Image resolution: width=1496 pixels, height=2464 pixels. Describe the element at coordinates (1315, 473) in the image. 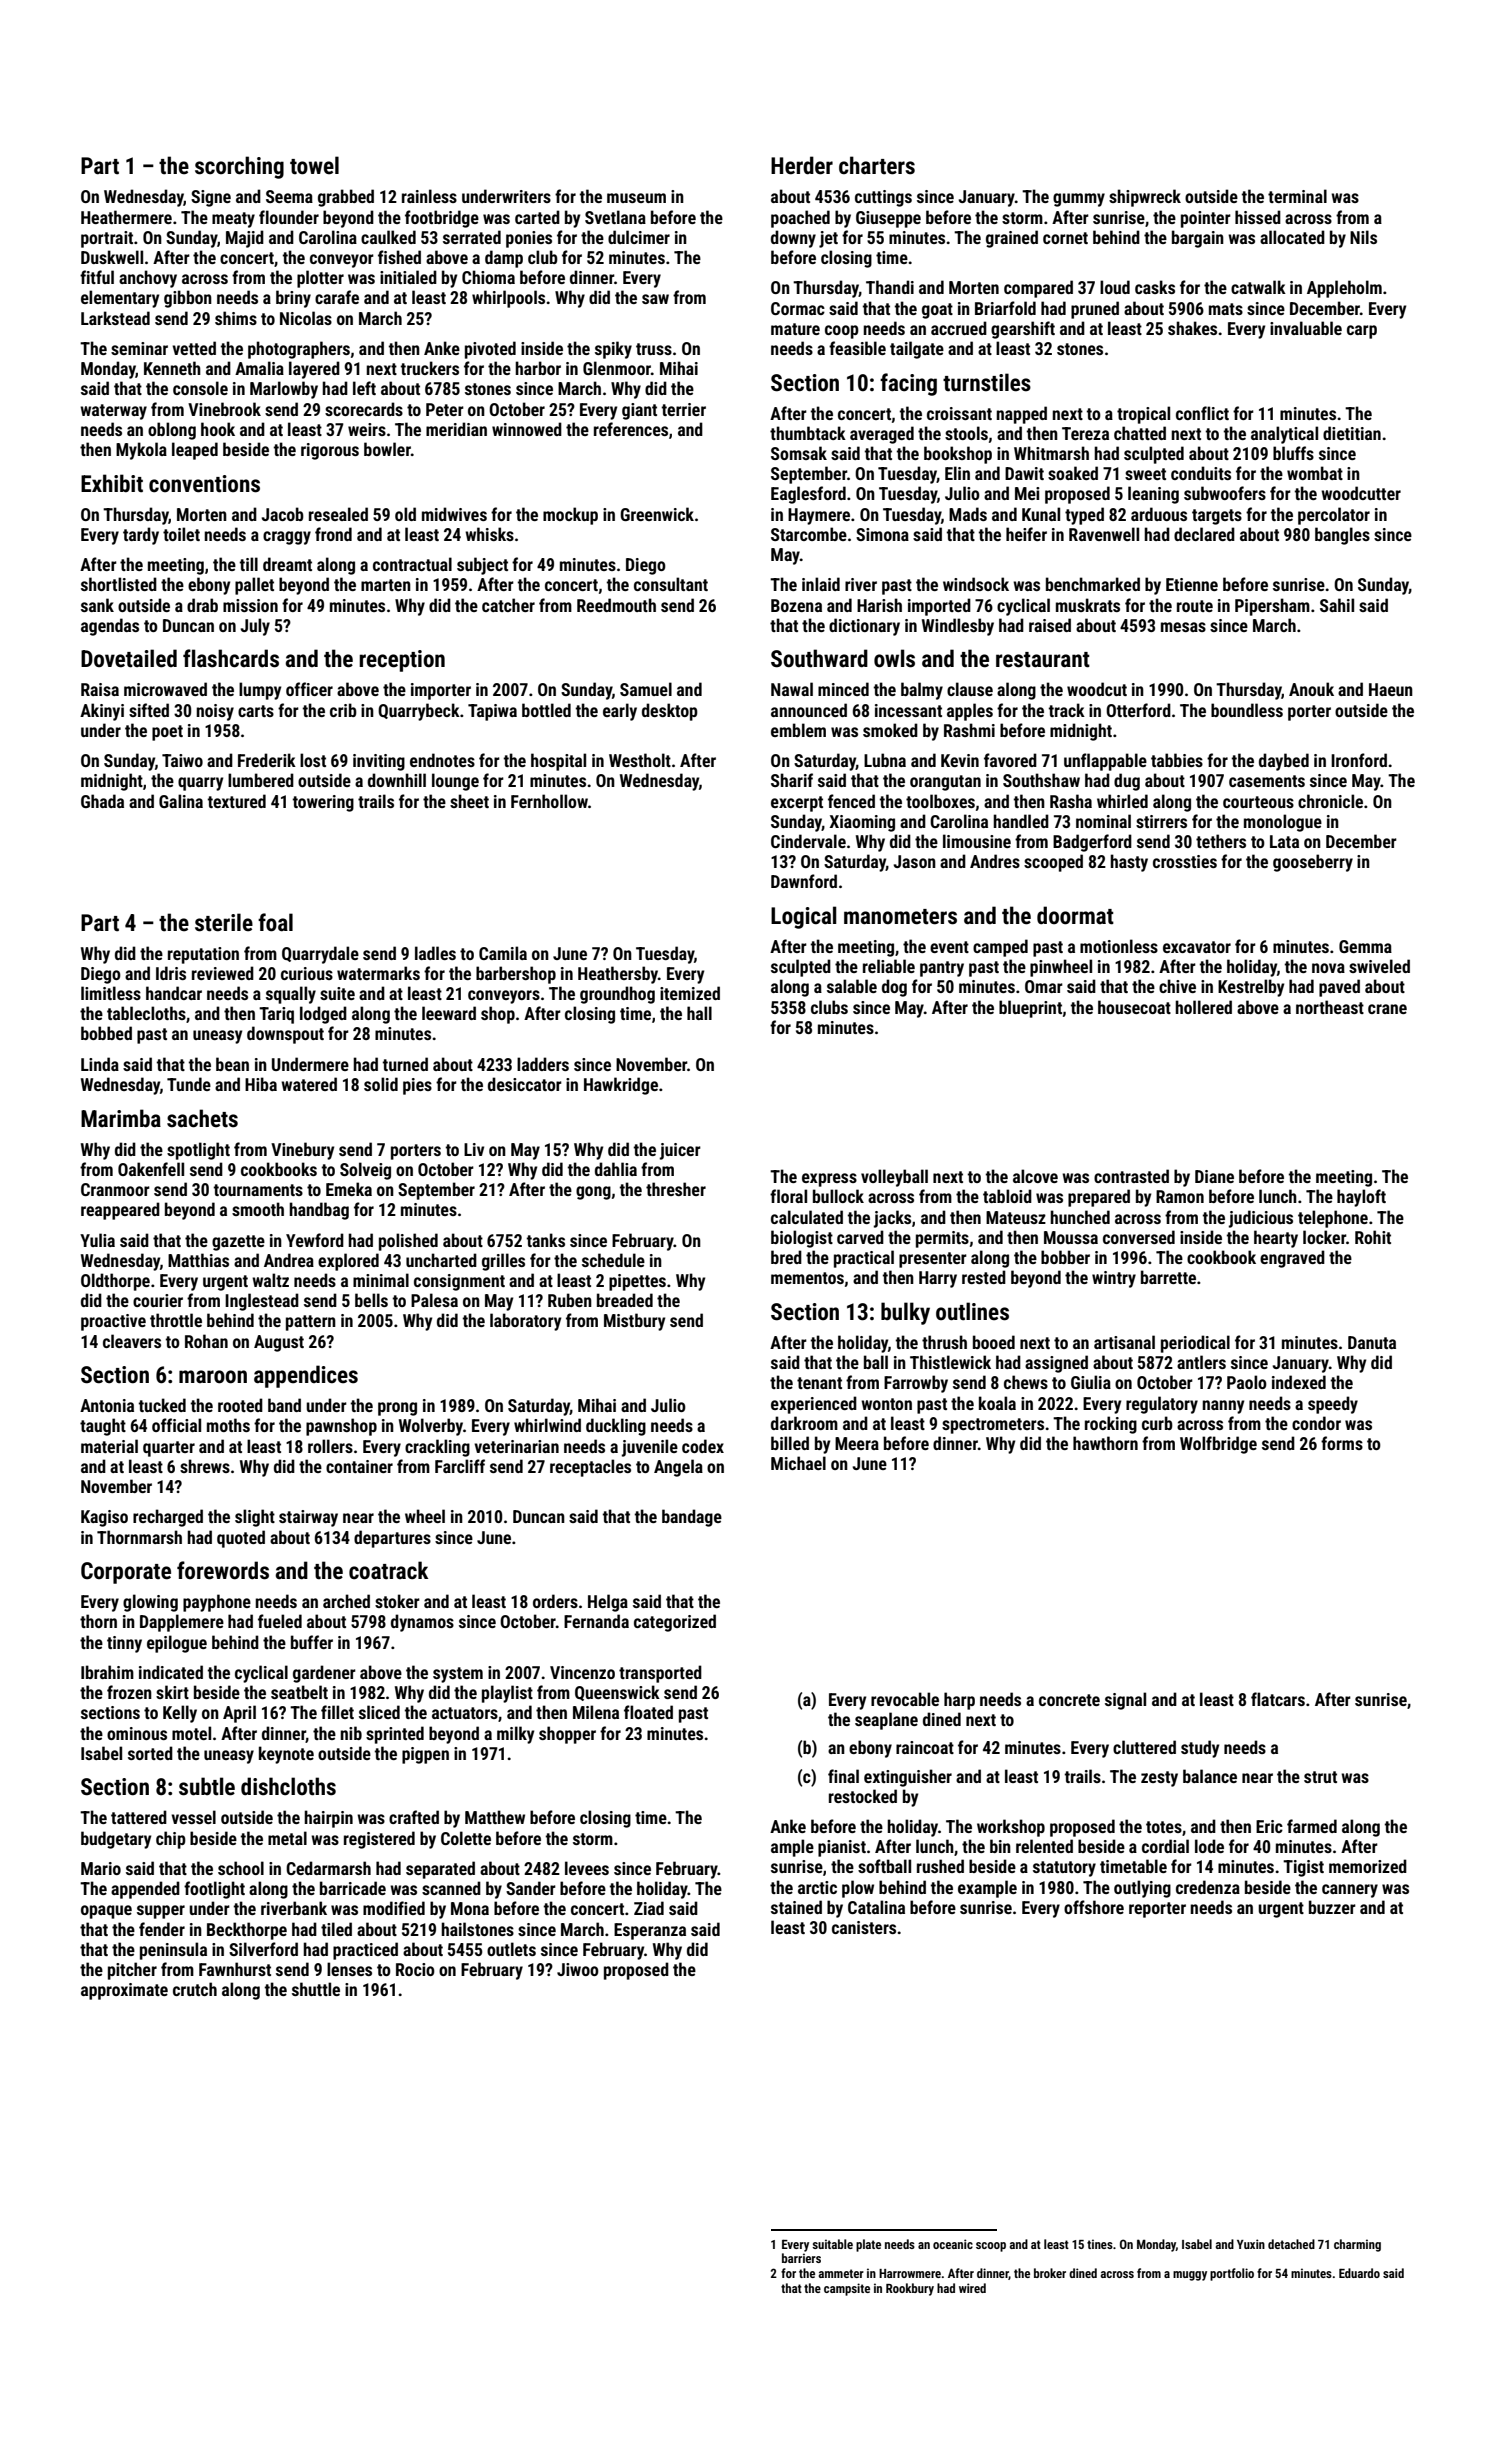

I see `wombat` at that location.
